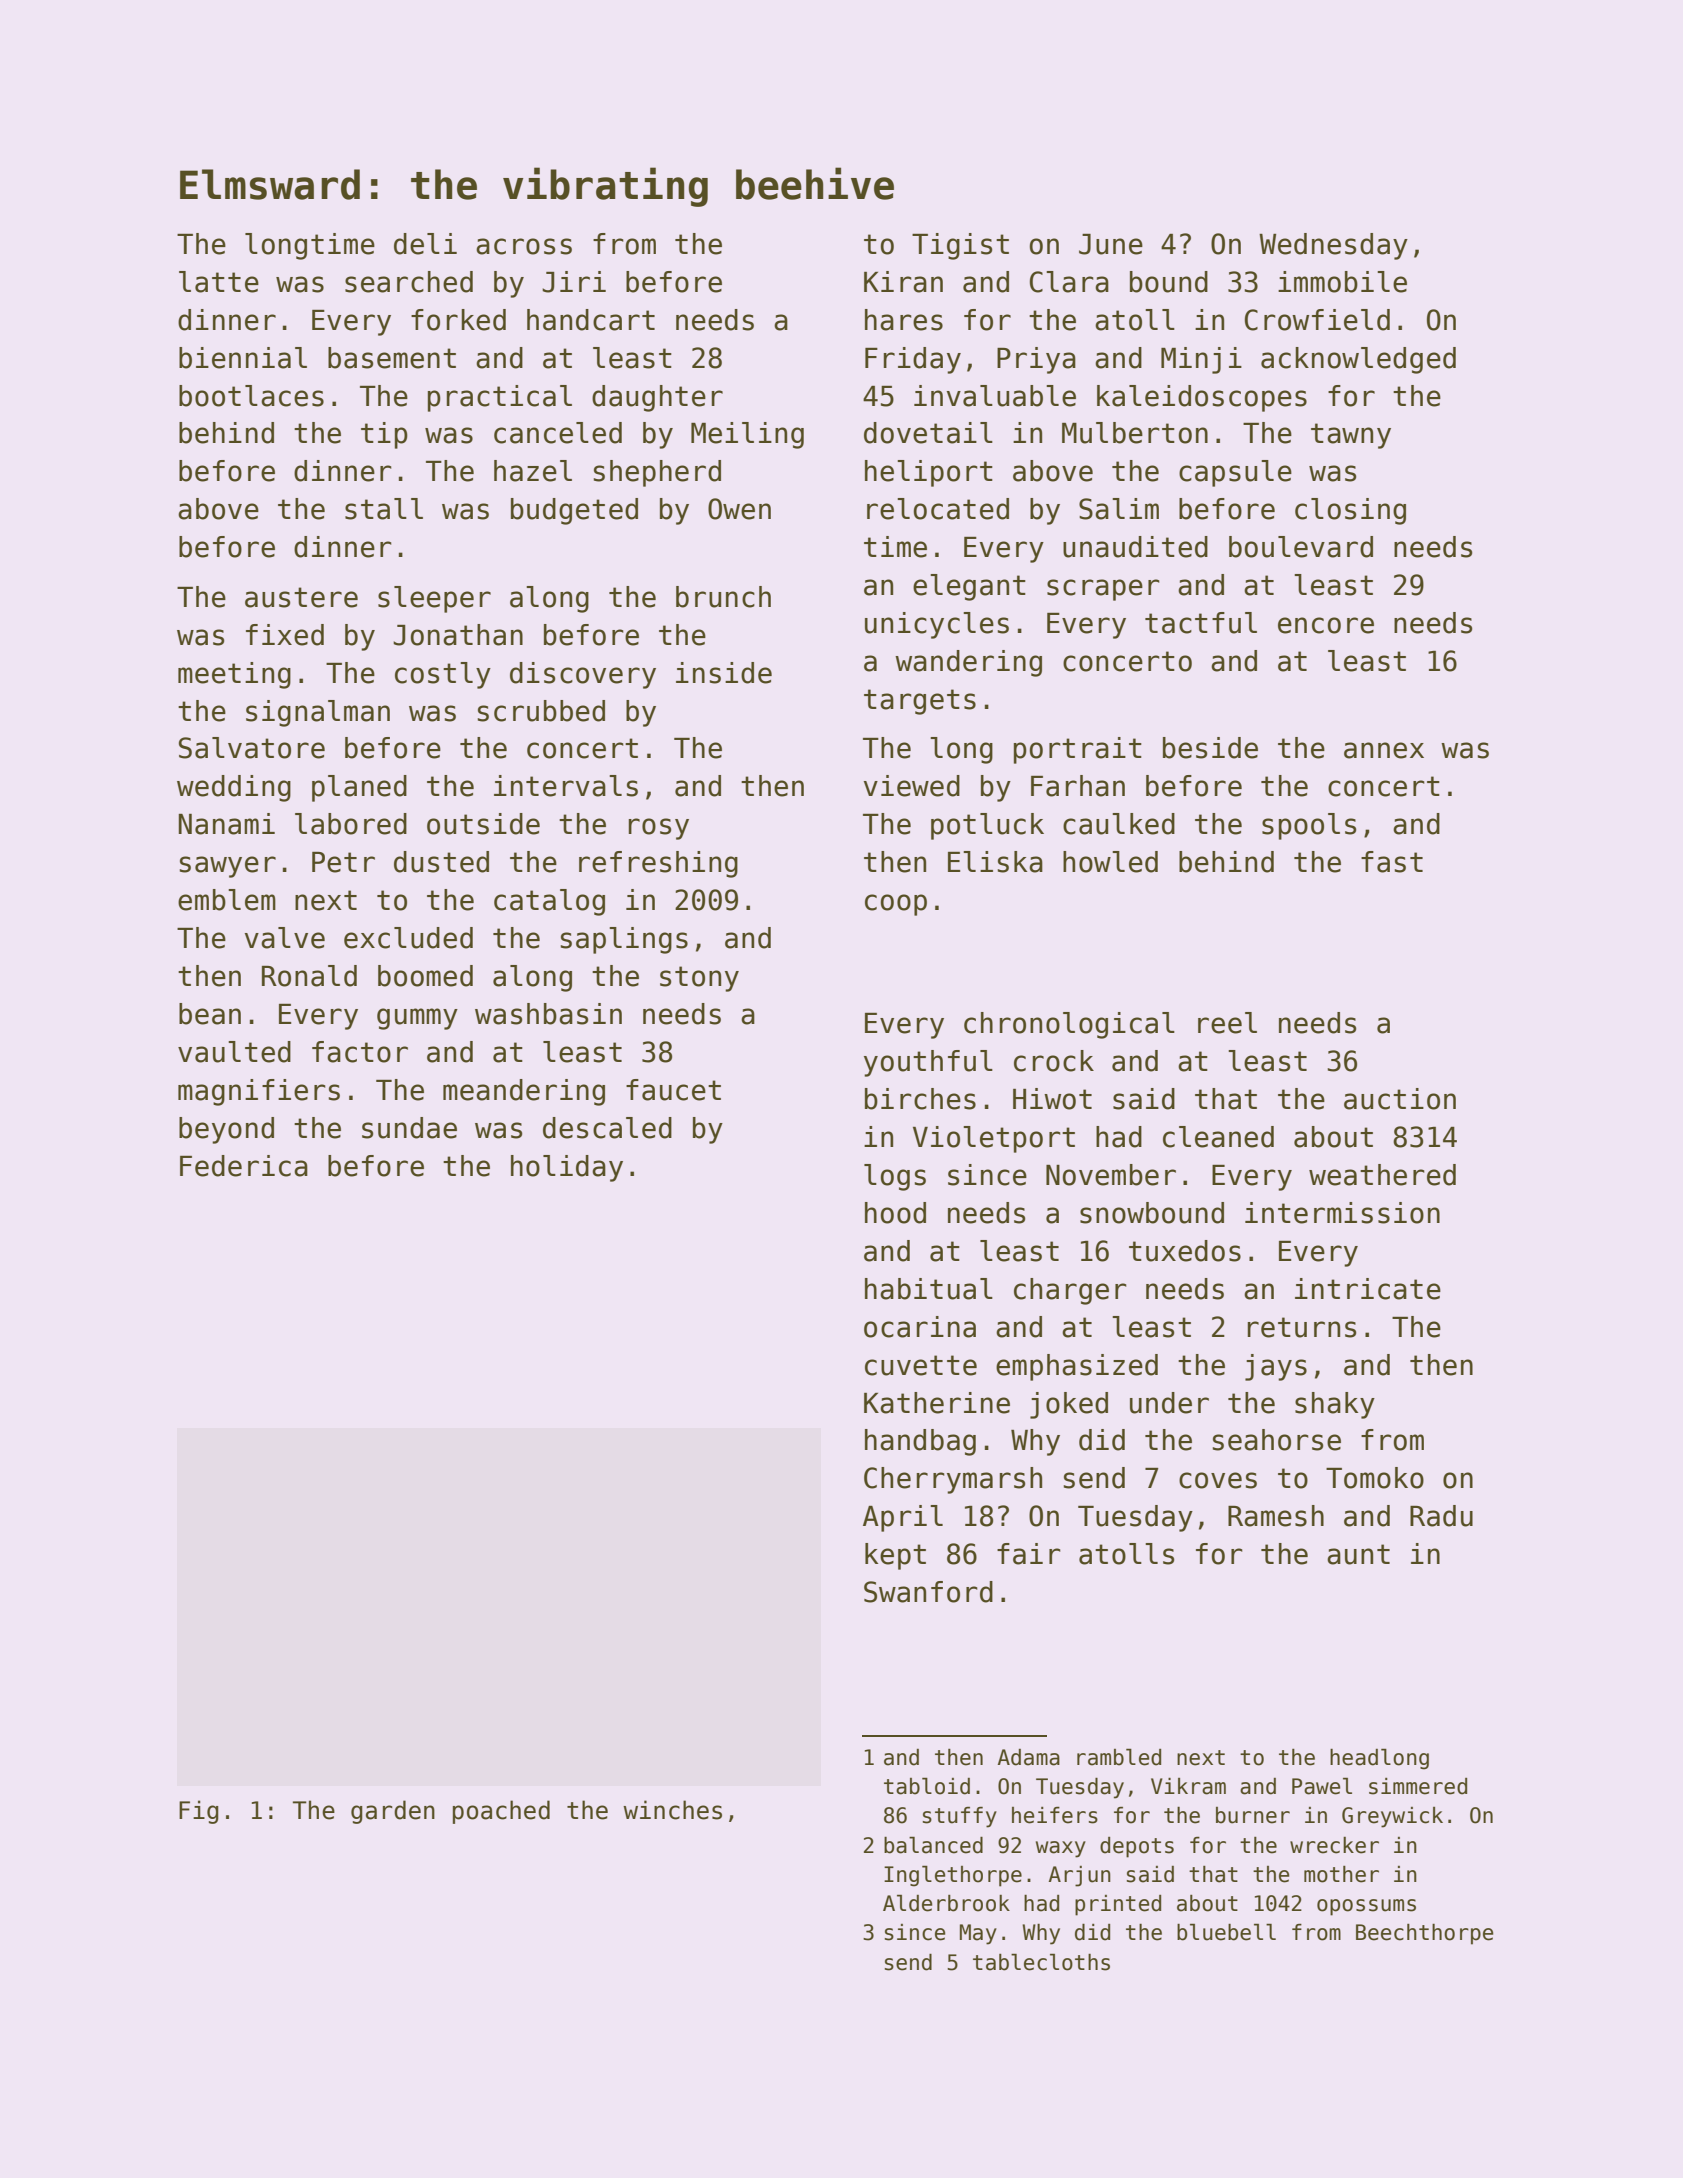  Describe the element at coordinates (1351, 436) in the document. I see `tawny` at that location.
